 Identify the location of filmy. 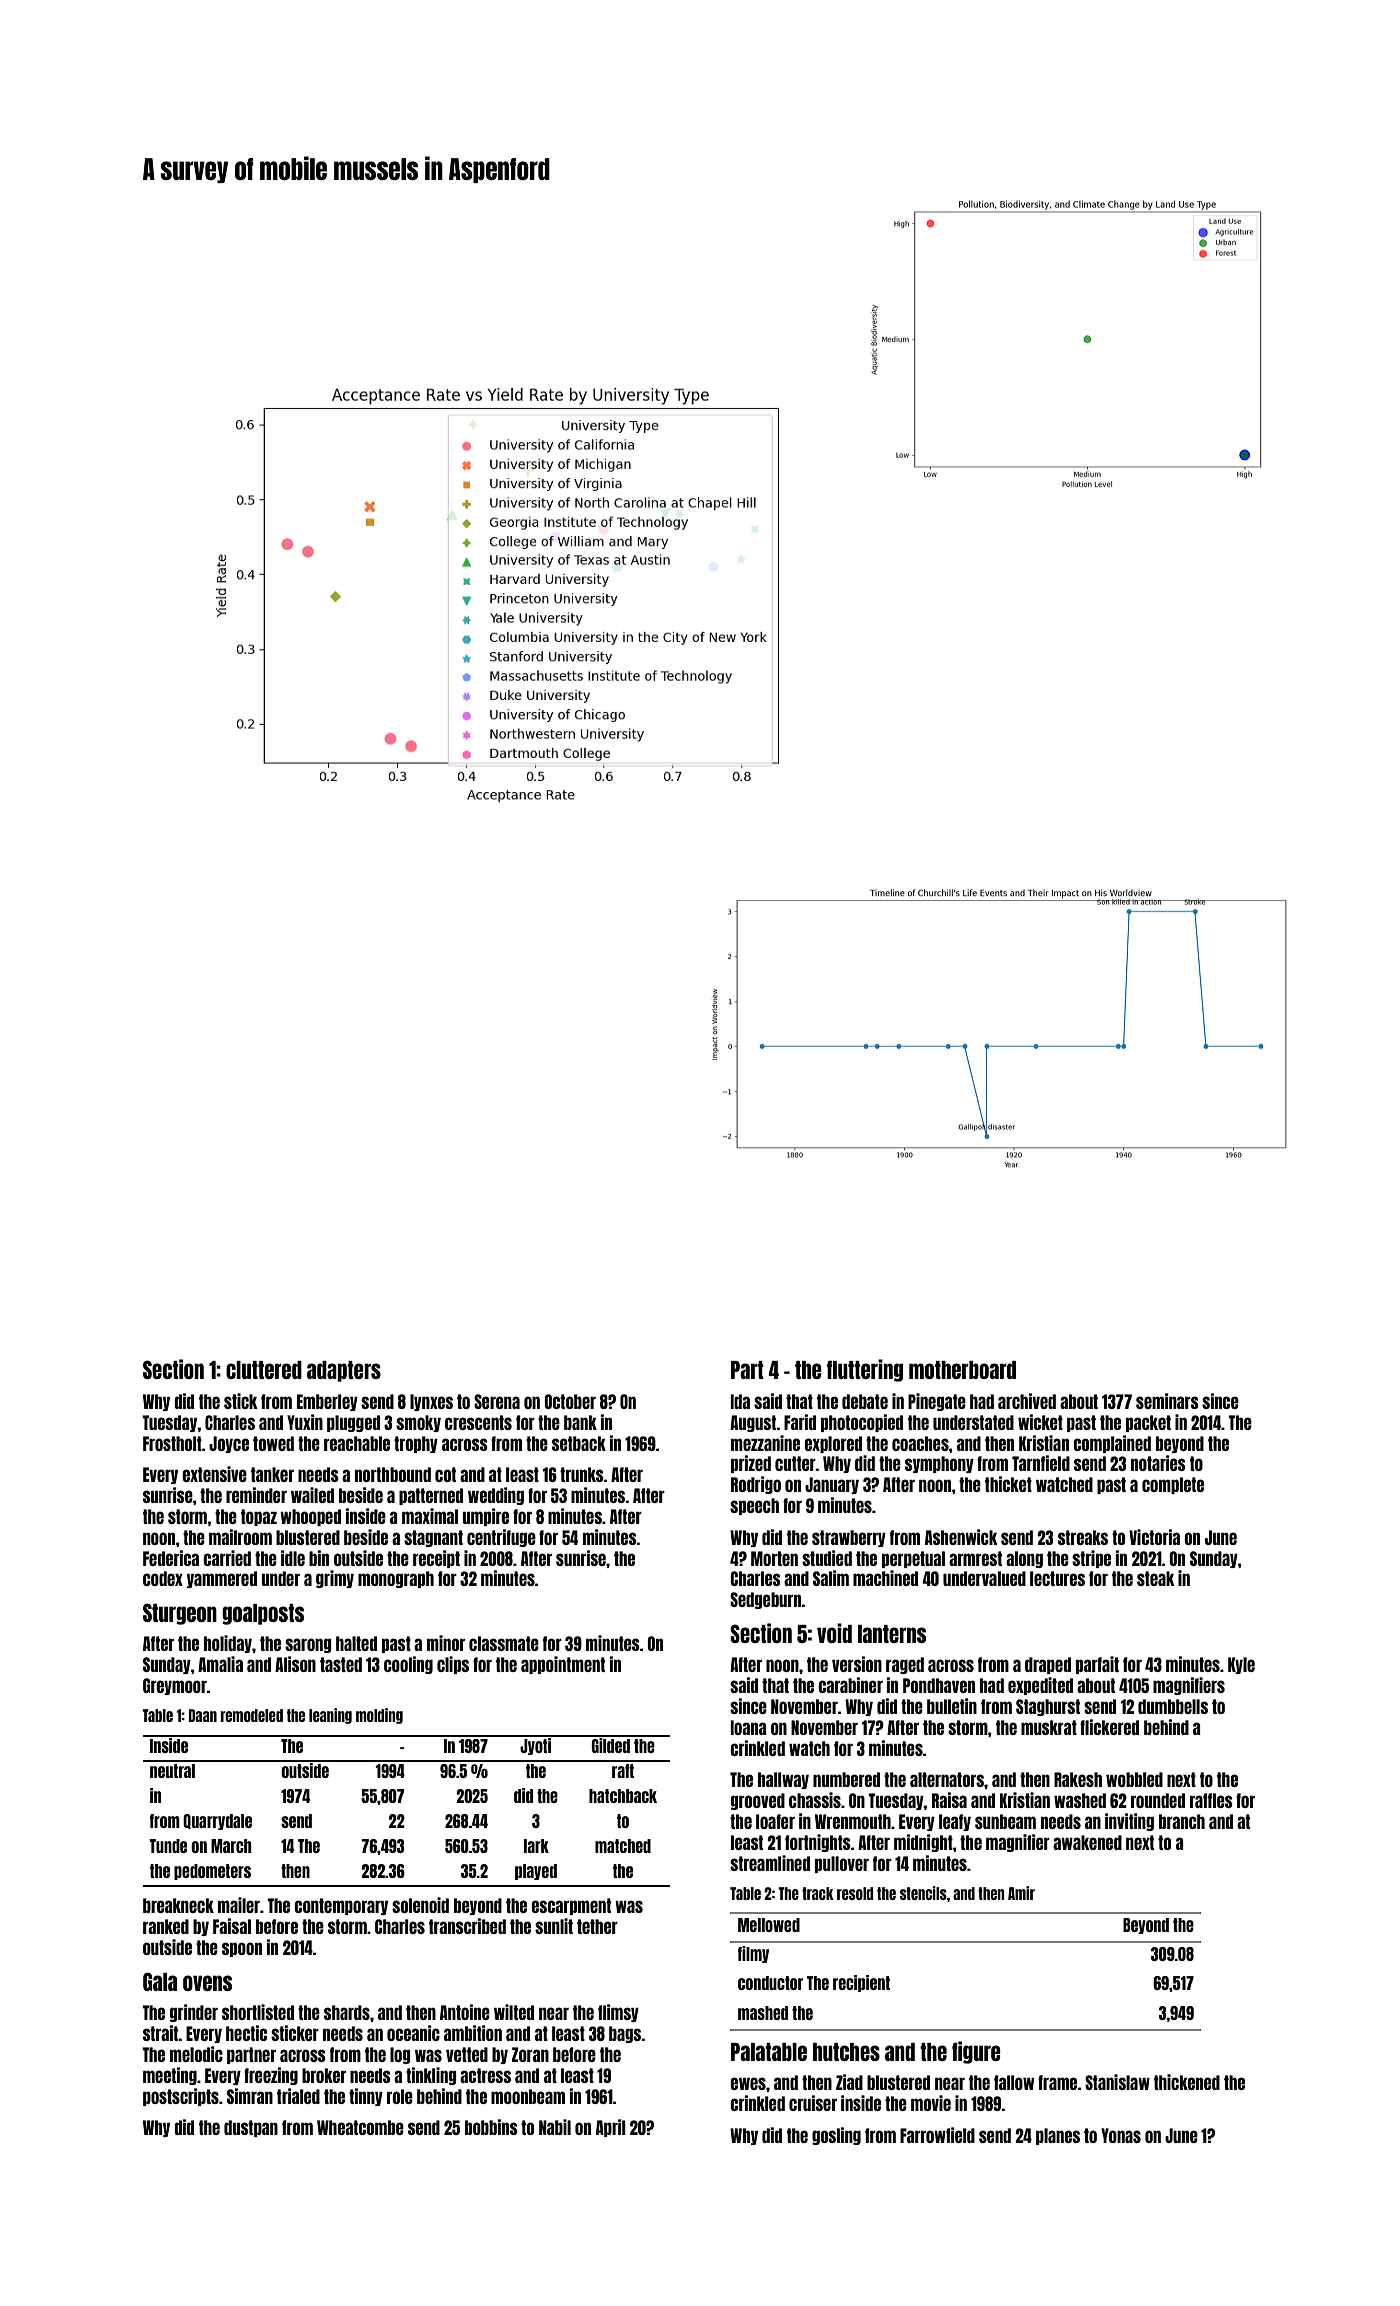
(753, 1954).
